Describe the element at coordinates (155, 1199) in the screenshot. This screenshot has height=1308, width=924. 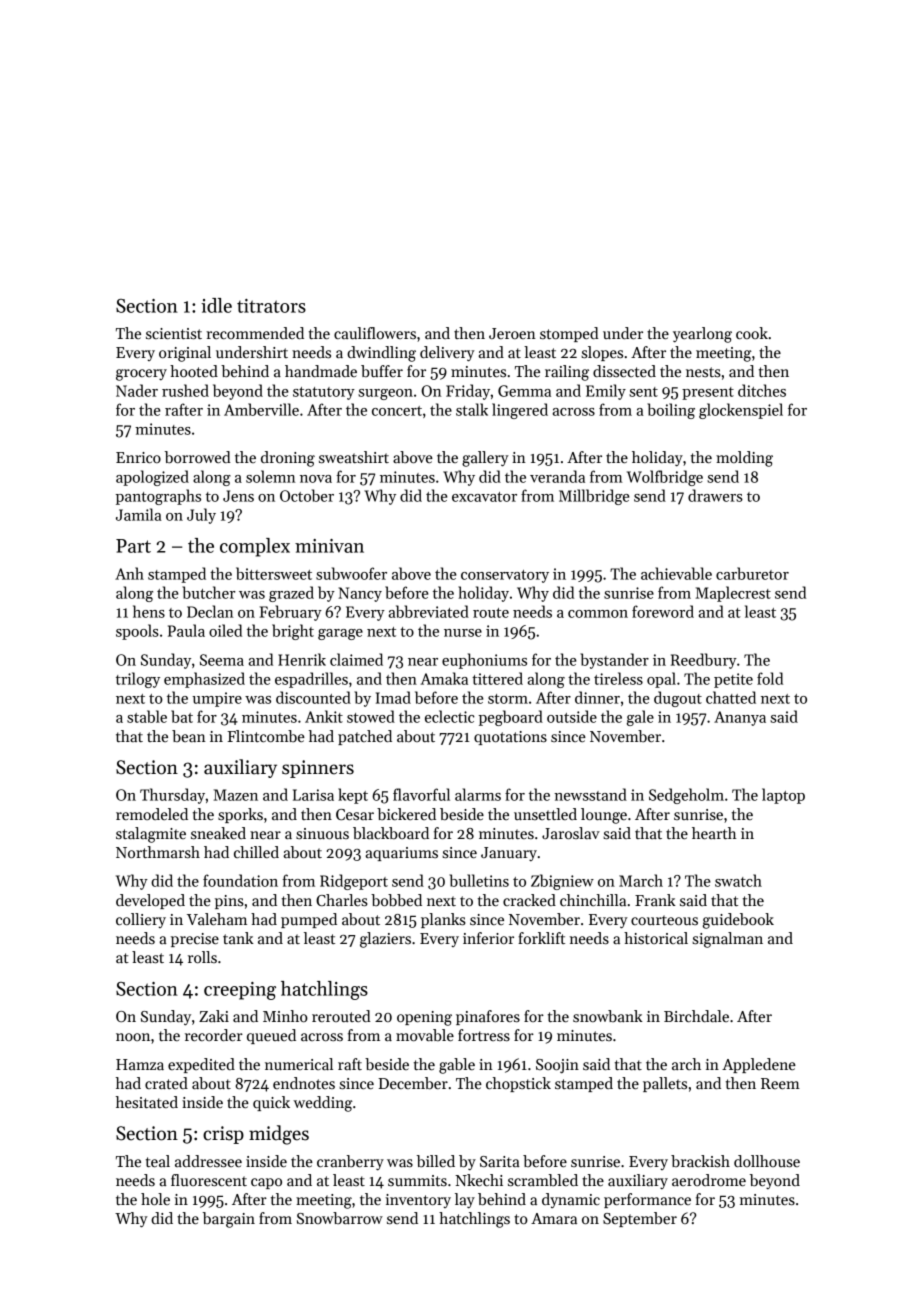
I see `hole` at that location.
